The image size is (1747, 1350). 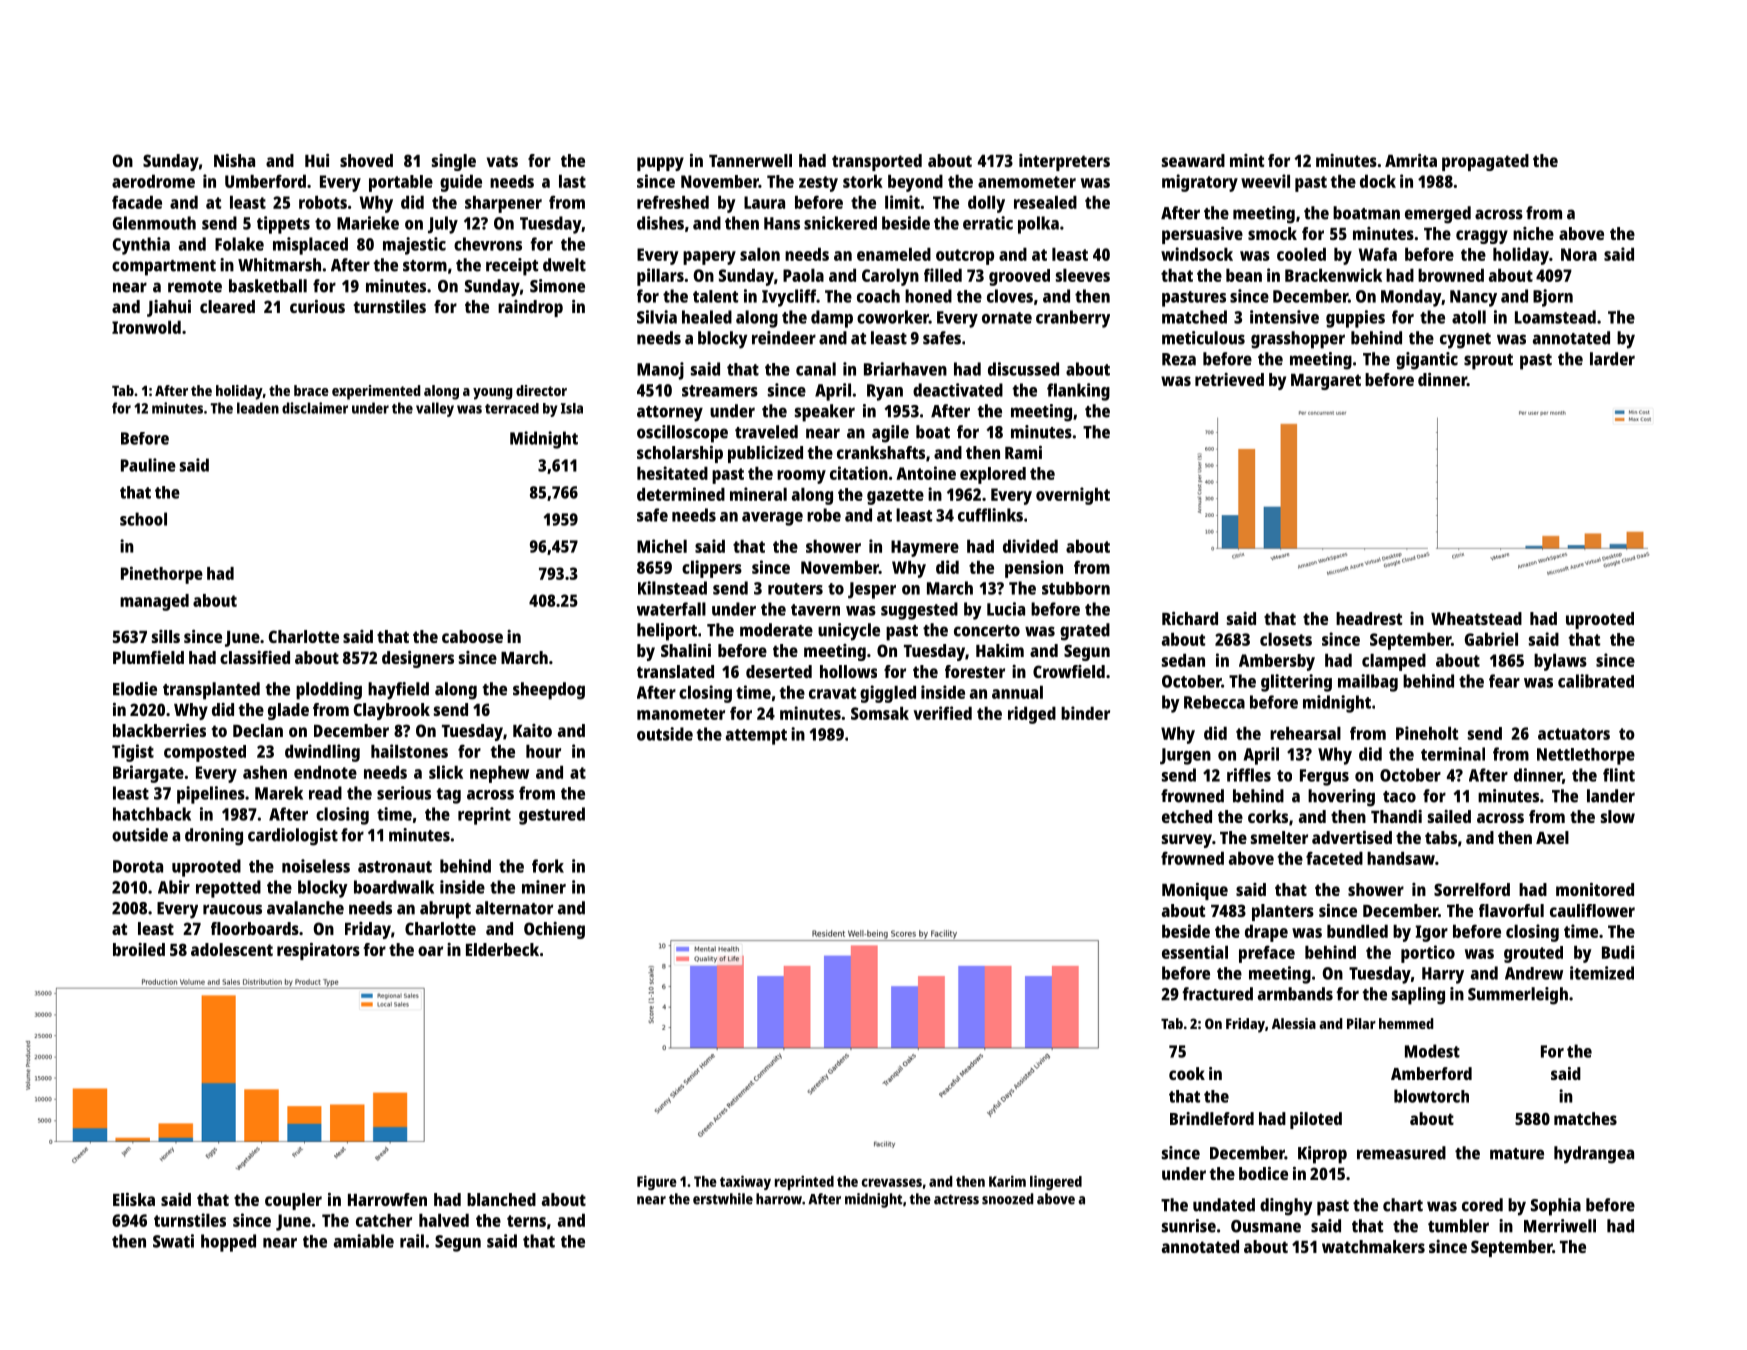 What do you see at coordinates (1334, 858) in the document?
I see `faceted` at bounding box center [1334, 858].
